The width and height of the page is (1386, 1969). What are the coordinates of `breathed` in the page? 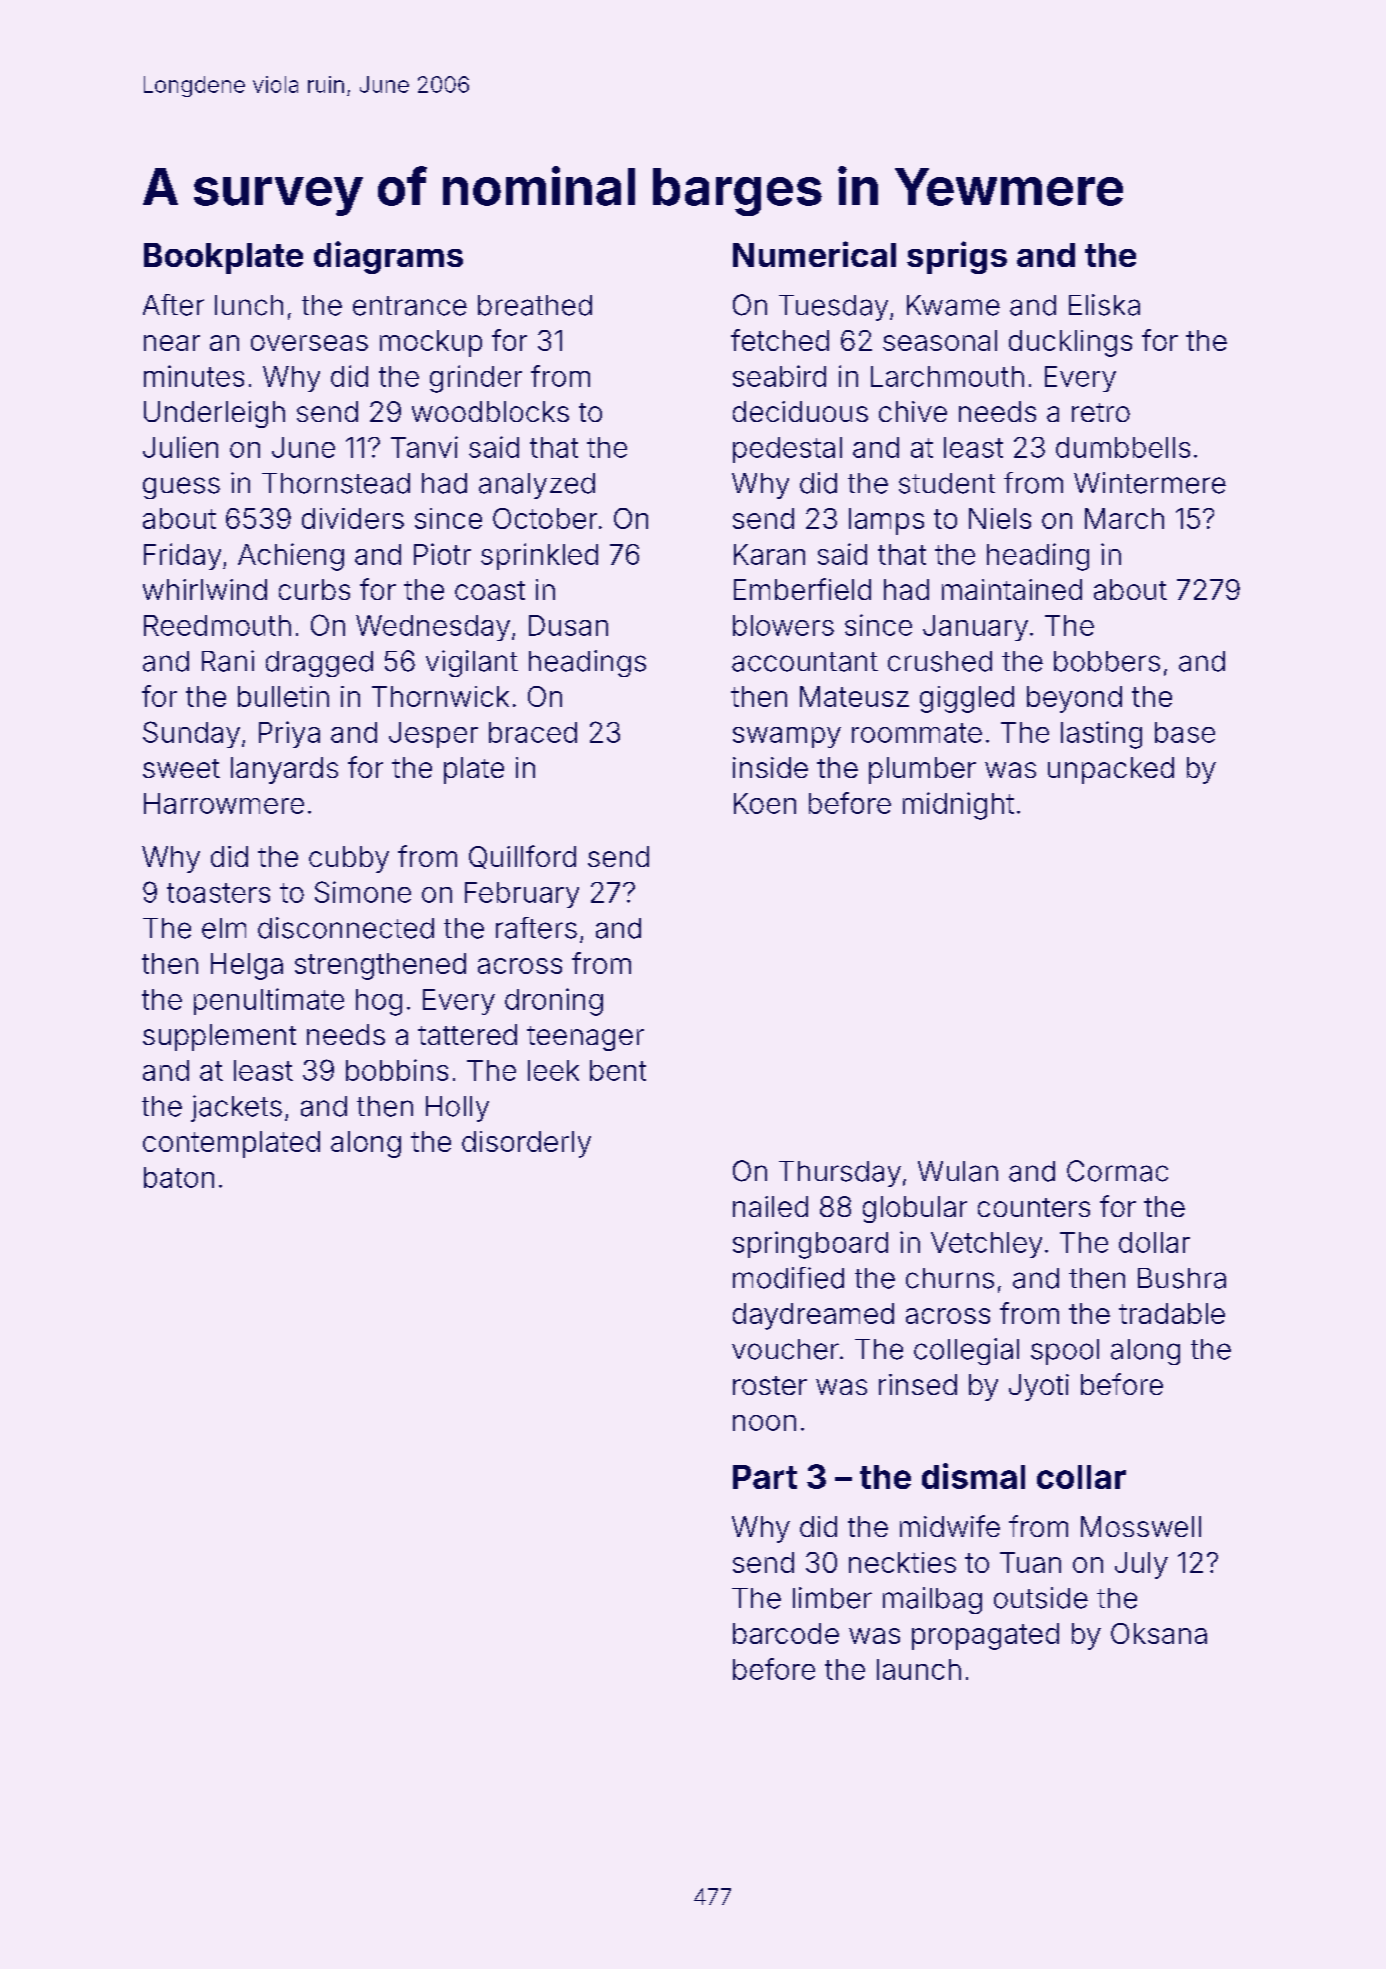 It's located at (535, 305).
